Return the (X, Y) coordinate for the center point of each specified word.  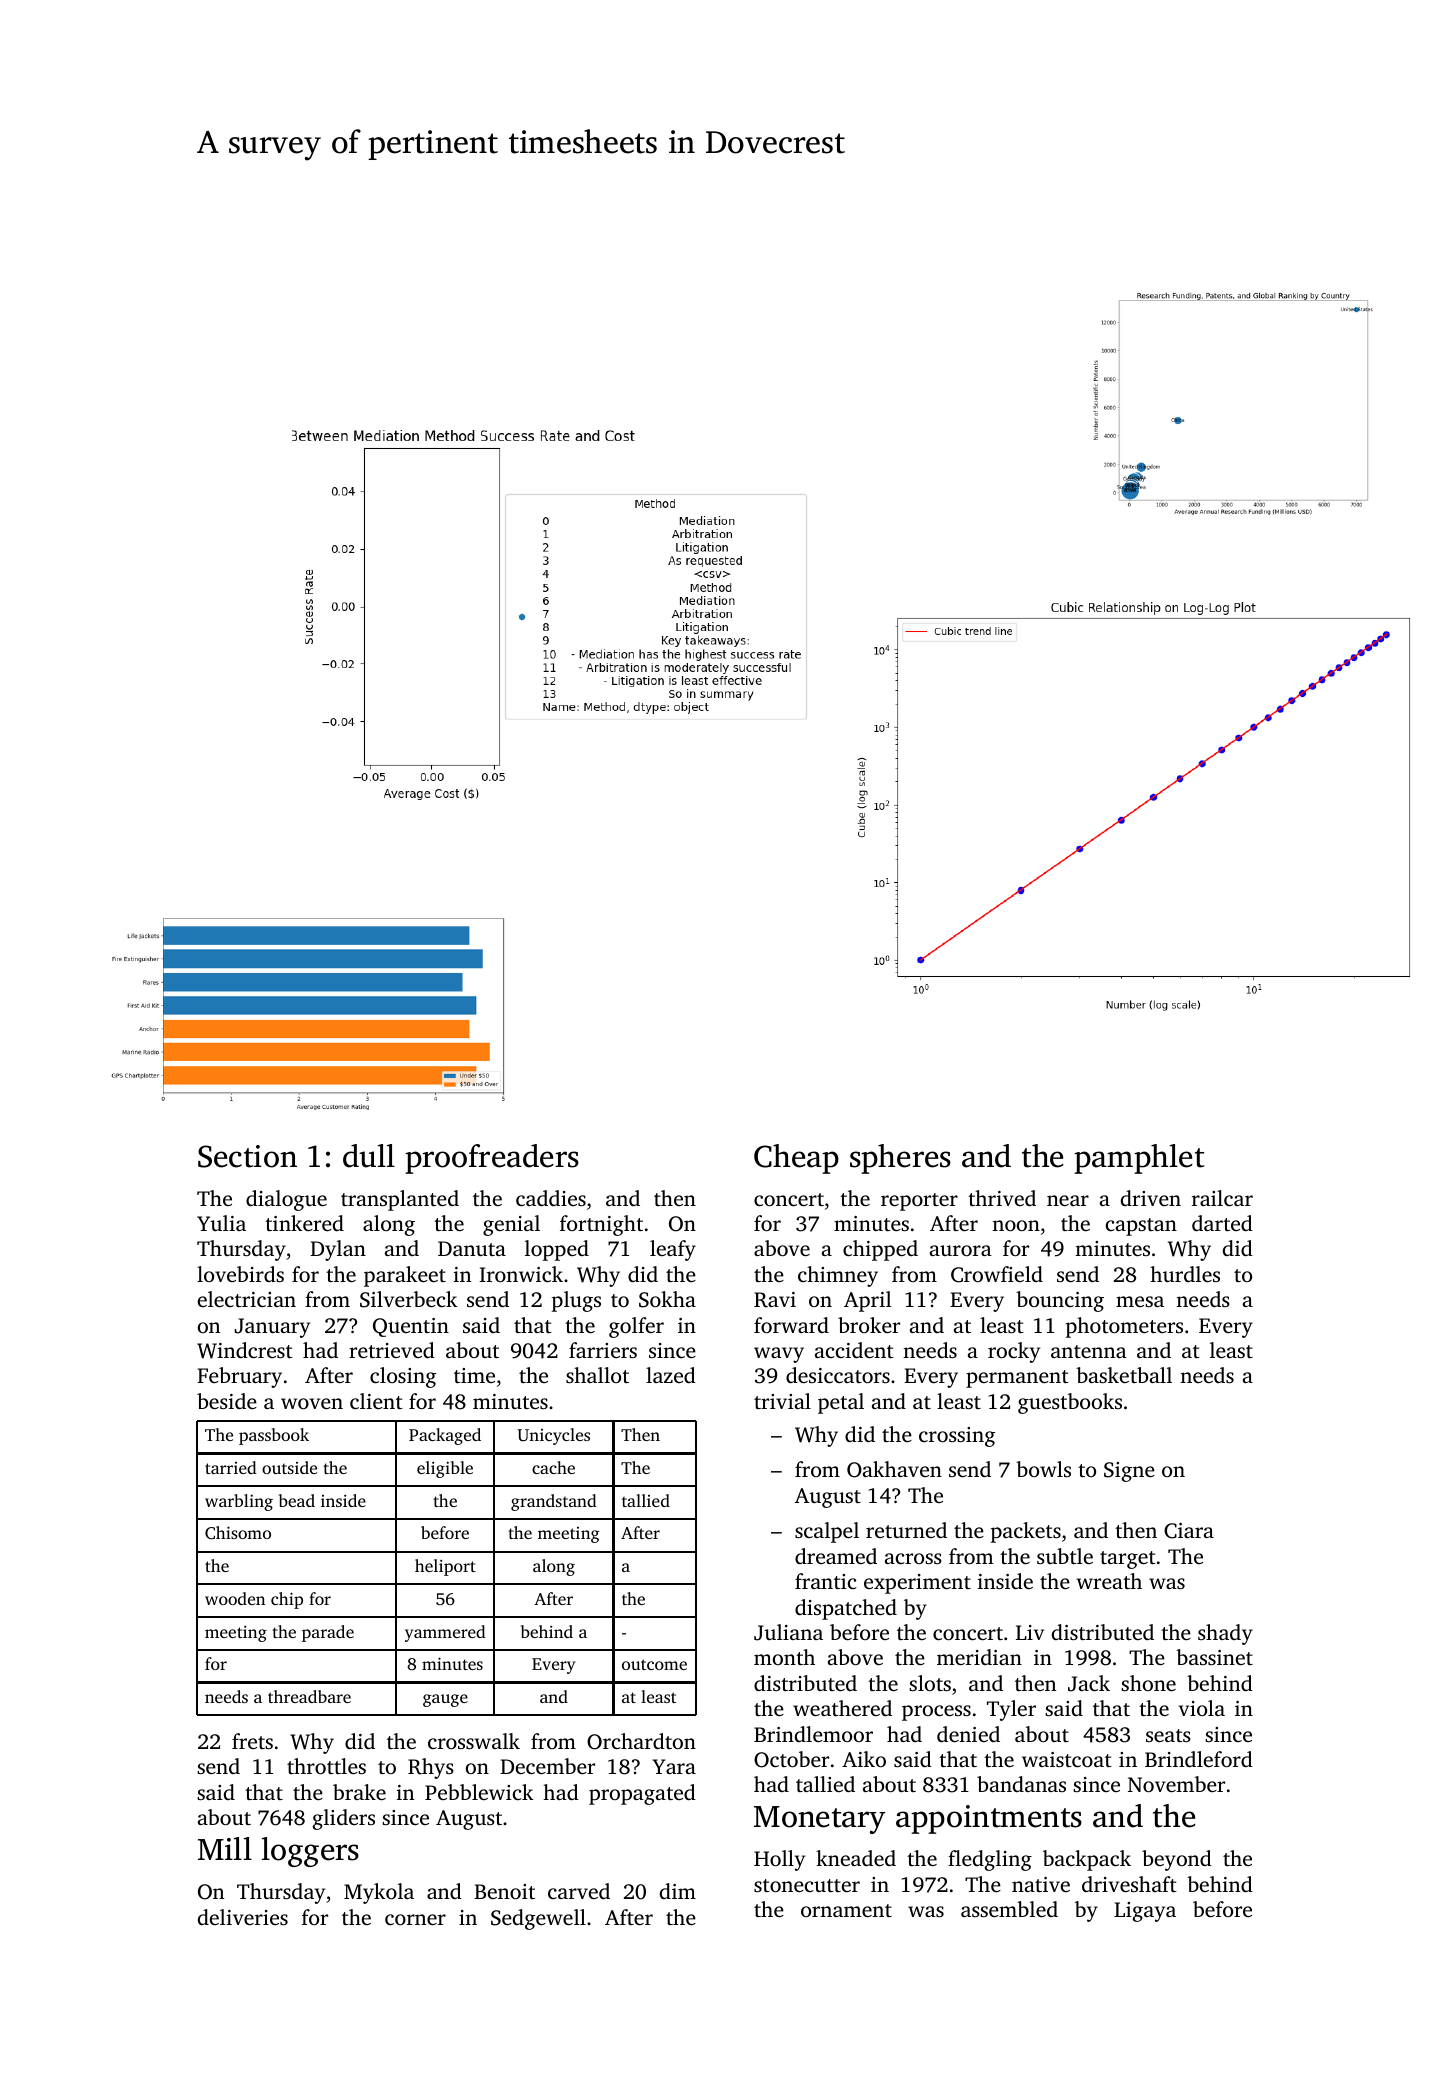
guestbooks (1070, 1403)
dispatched (846, 1609)
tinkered (304, 1223)
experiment (917, 1584)
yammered (445, 1633)
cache (553, 1467)
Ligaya (1145, 1912)
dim (678, 1891)
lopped (557, 1250)
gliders (344, 1819)
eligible (445, 1469)
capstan (1141, 1227)
